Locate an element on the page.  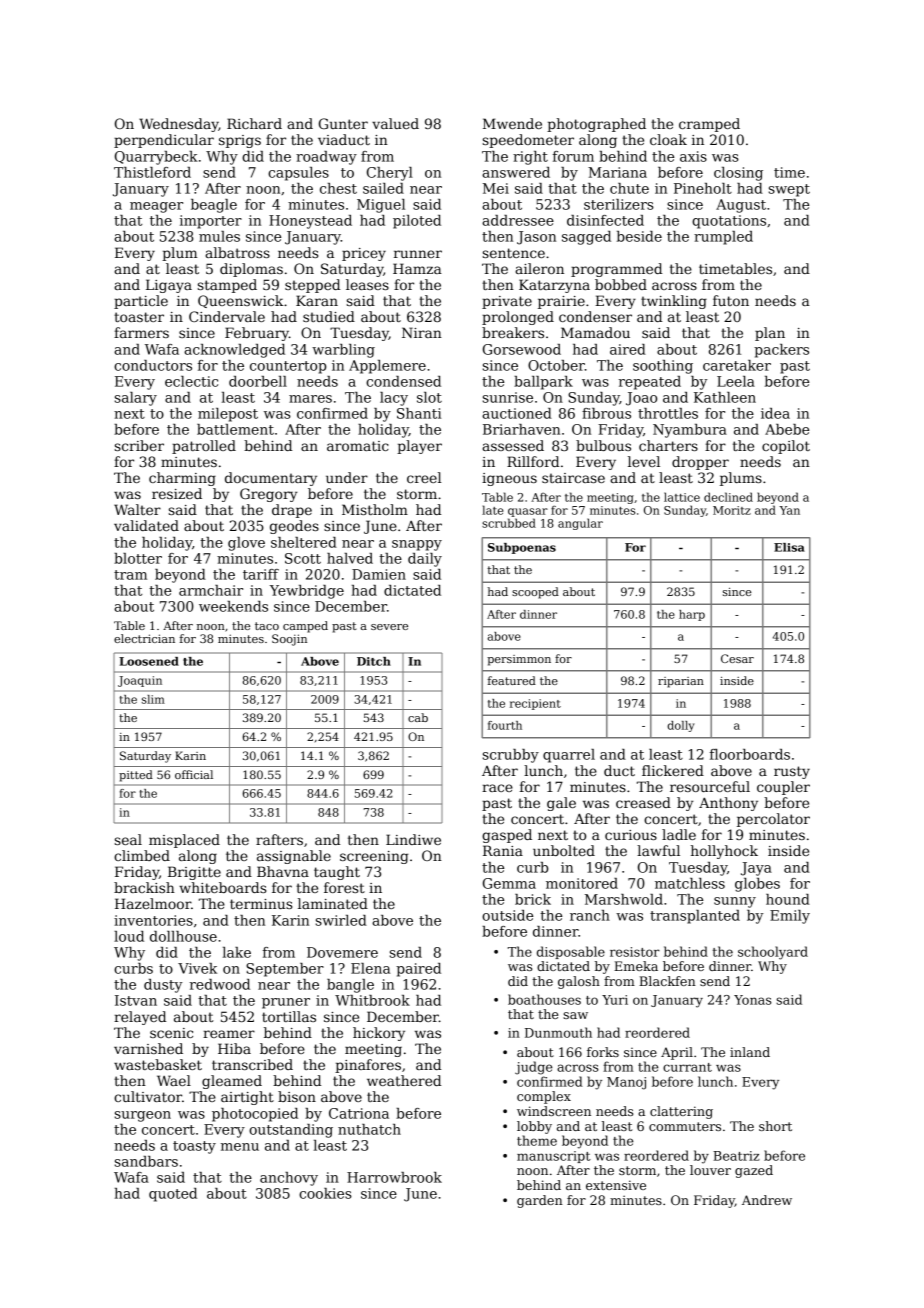
right is located at coordinates (530, 158).
